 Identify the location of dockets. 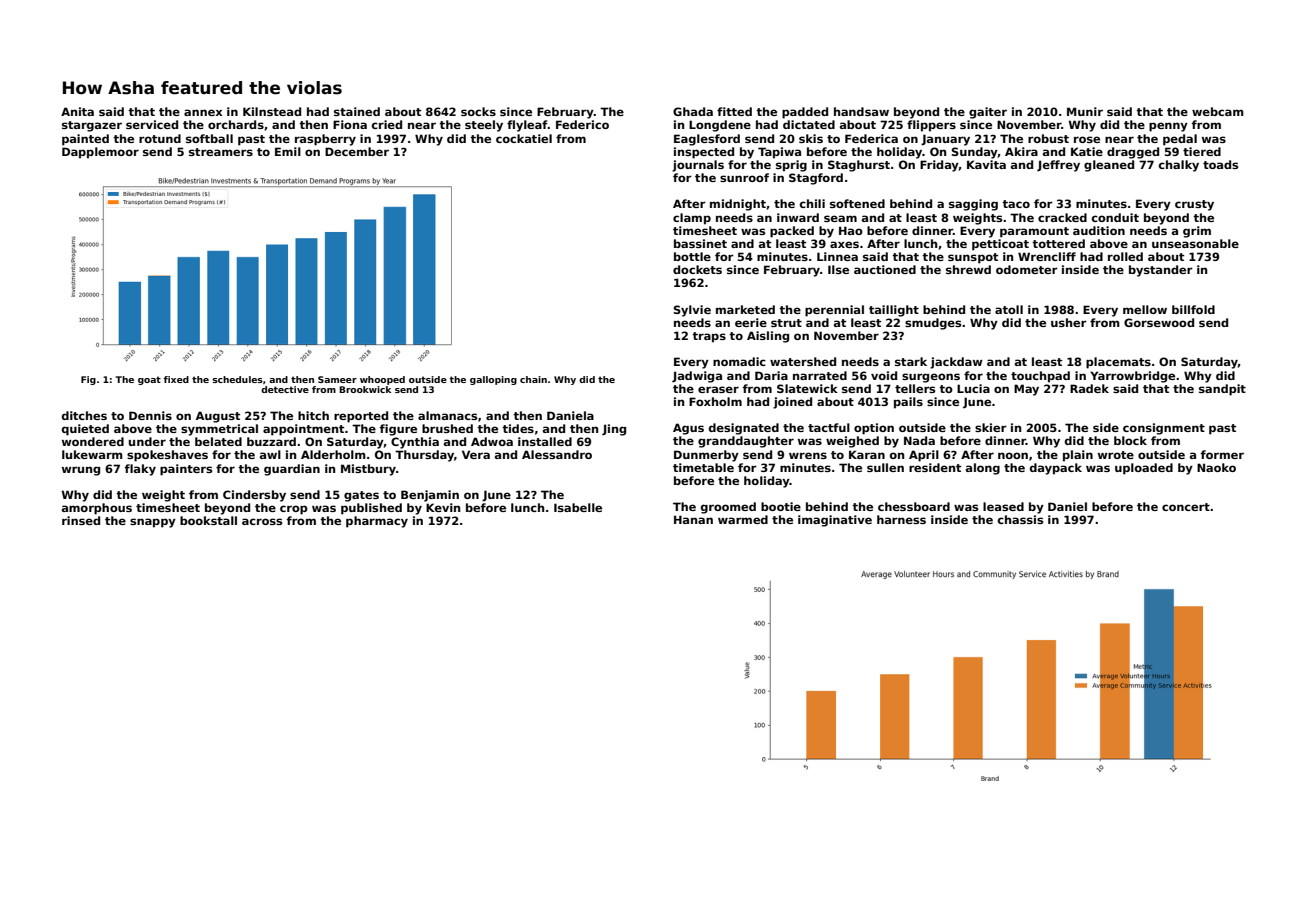
(697, 269).
